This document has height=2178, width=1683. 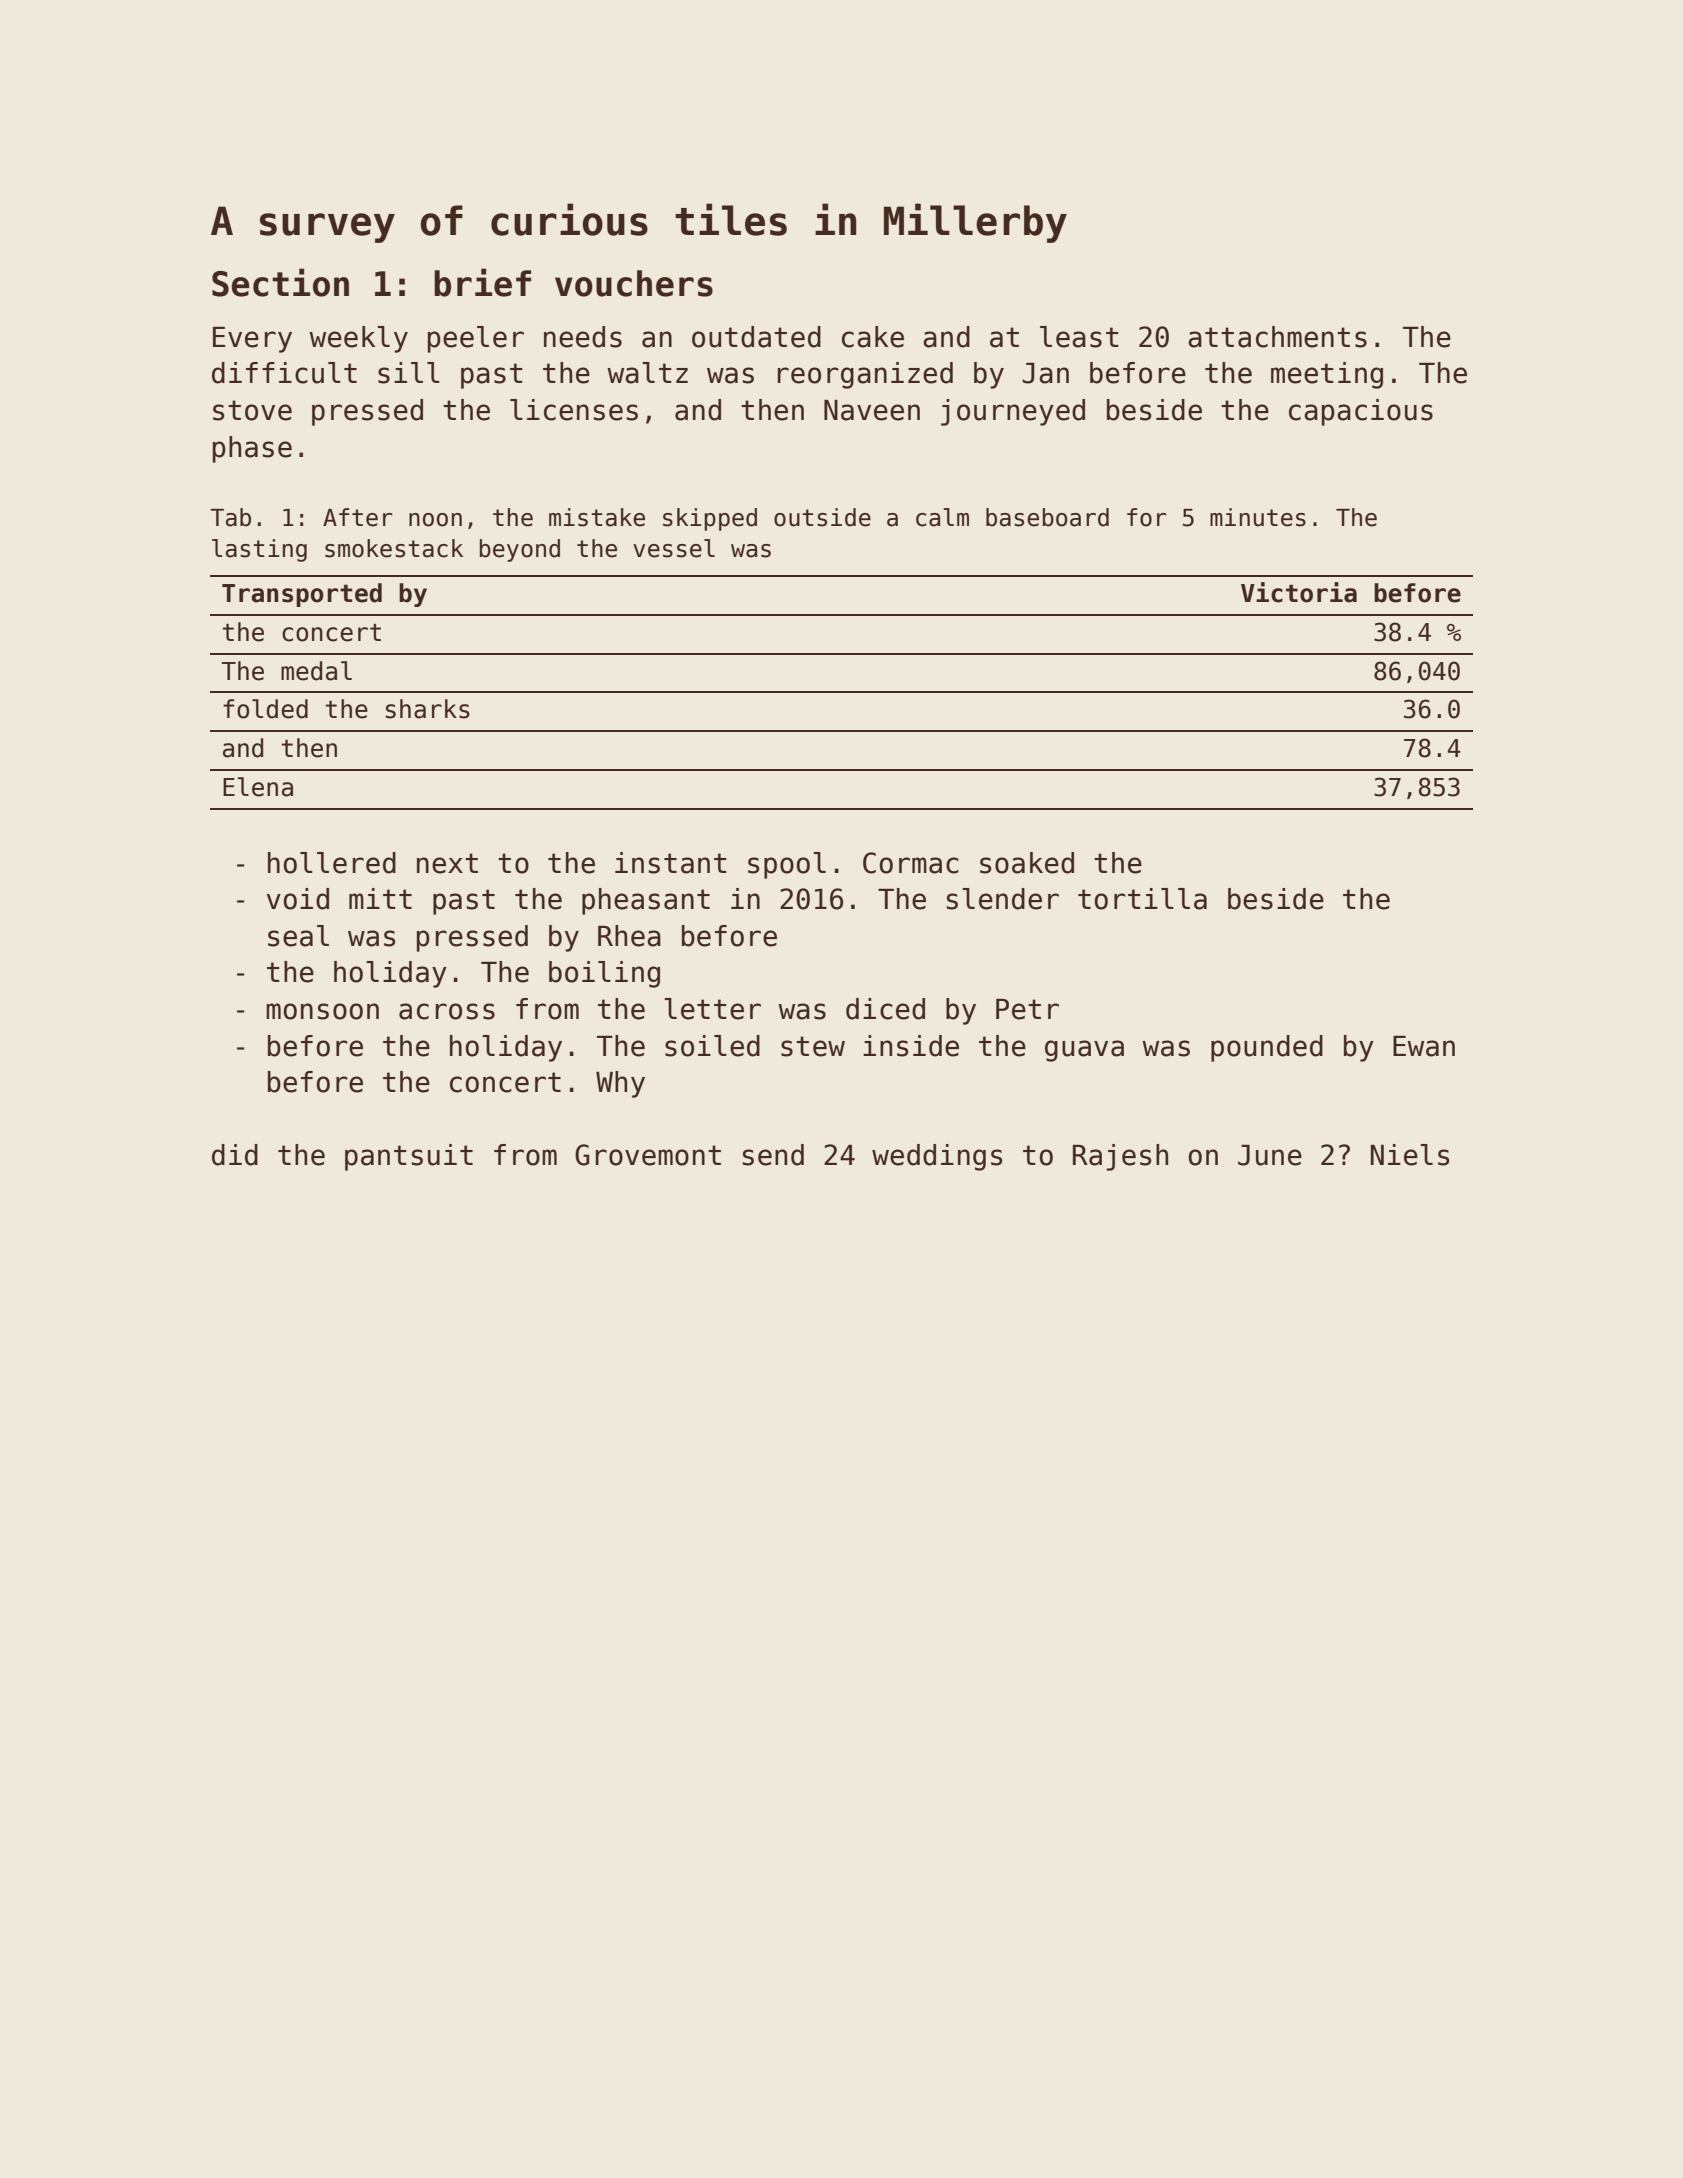 I want to click on sharks, so click(x=428, y=709).
